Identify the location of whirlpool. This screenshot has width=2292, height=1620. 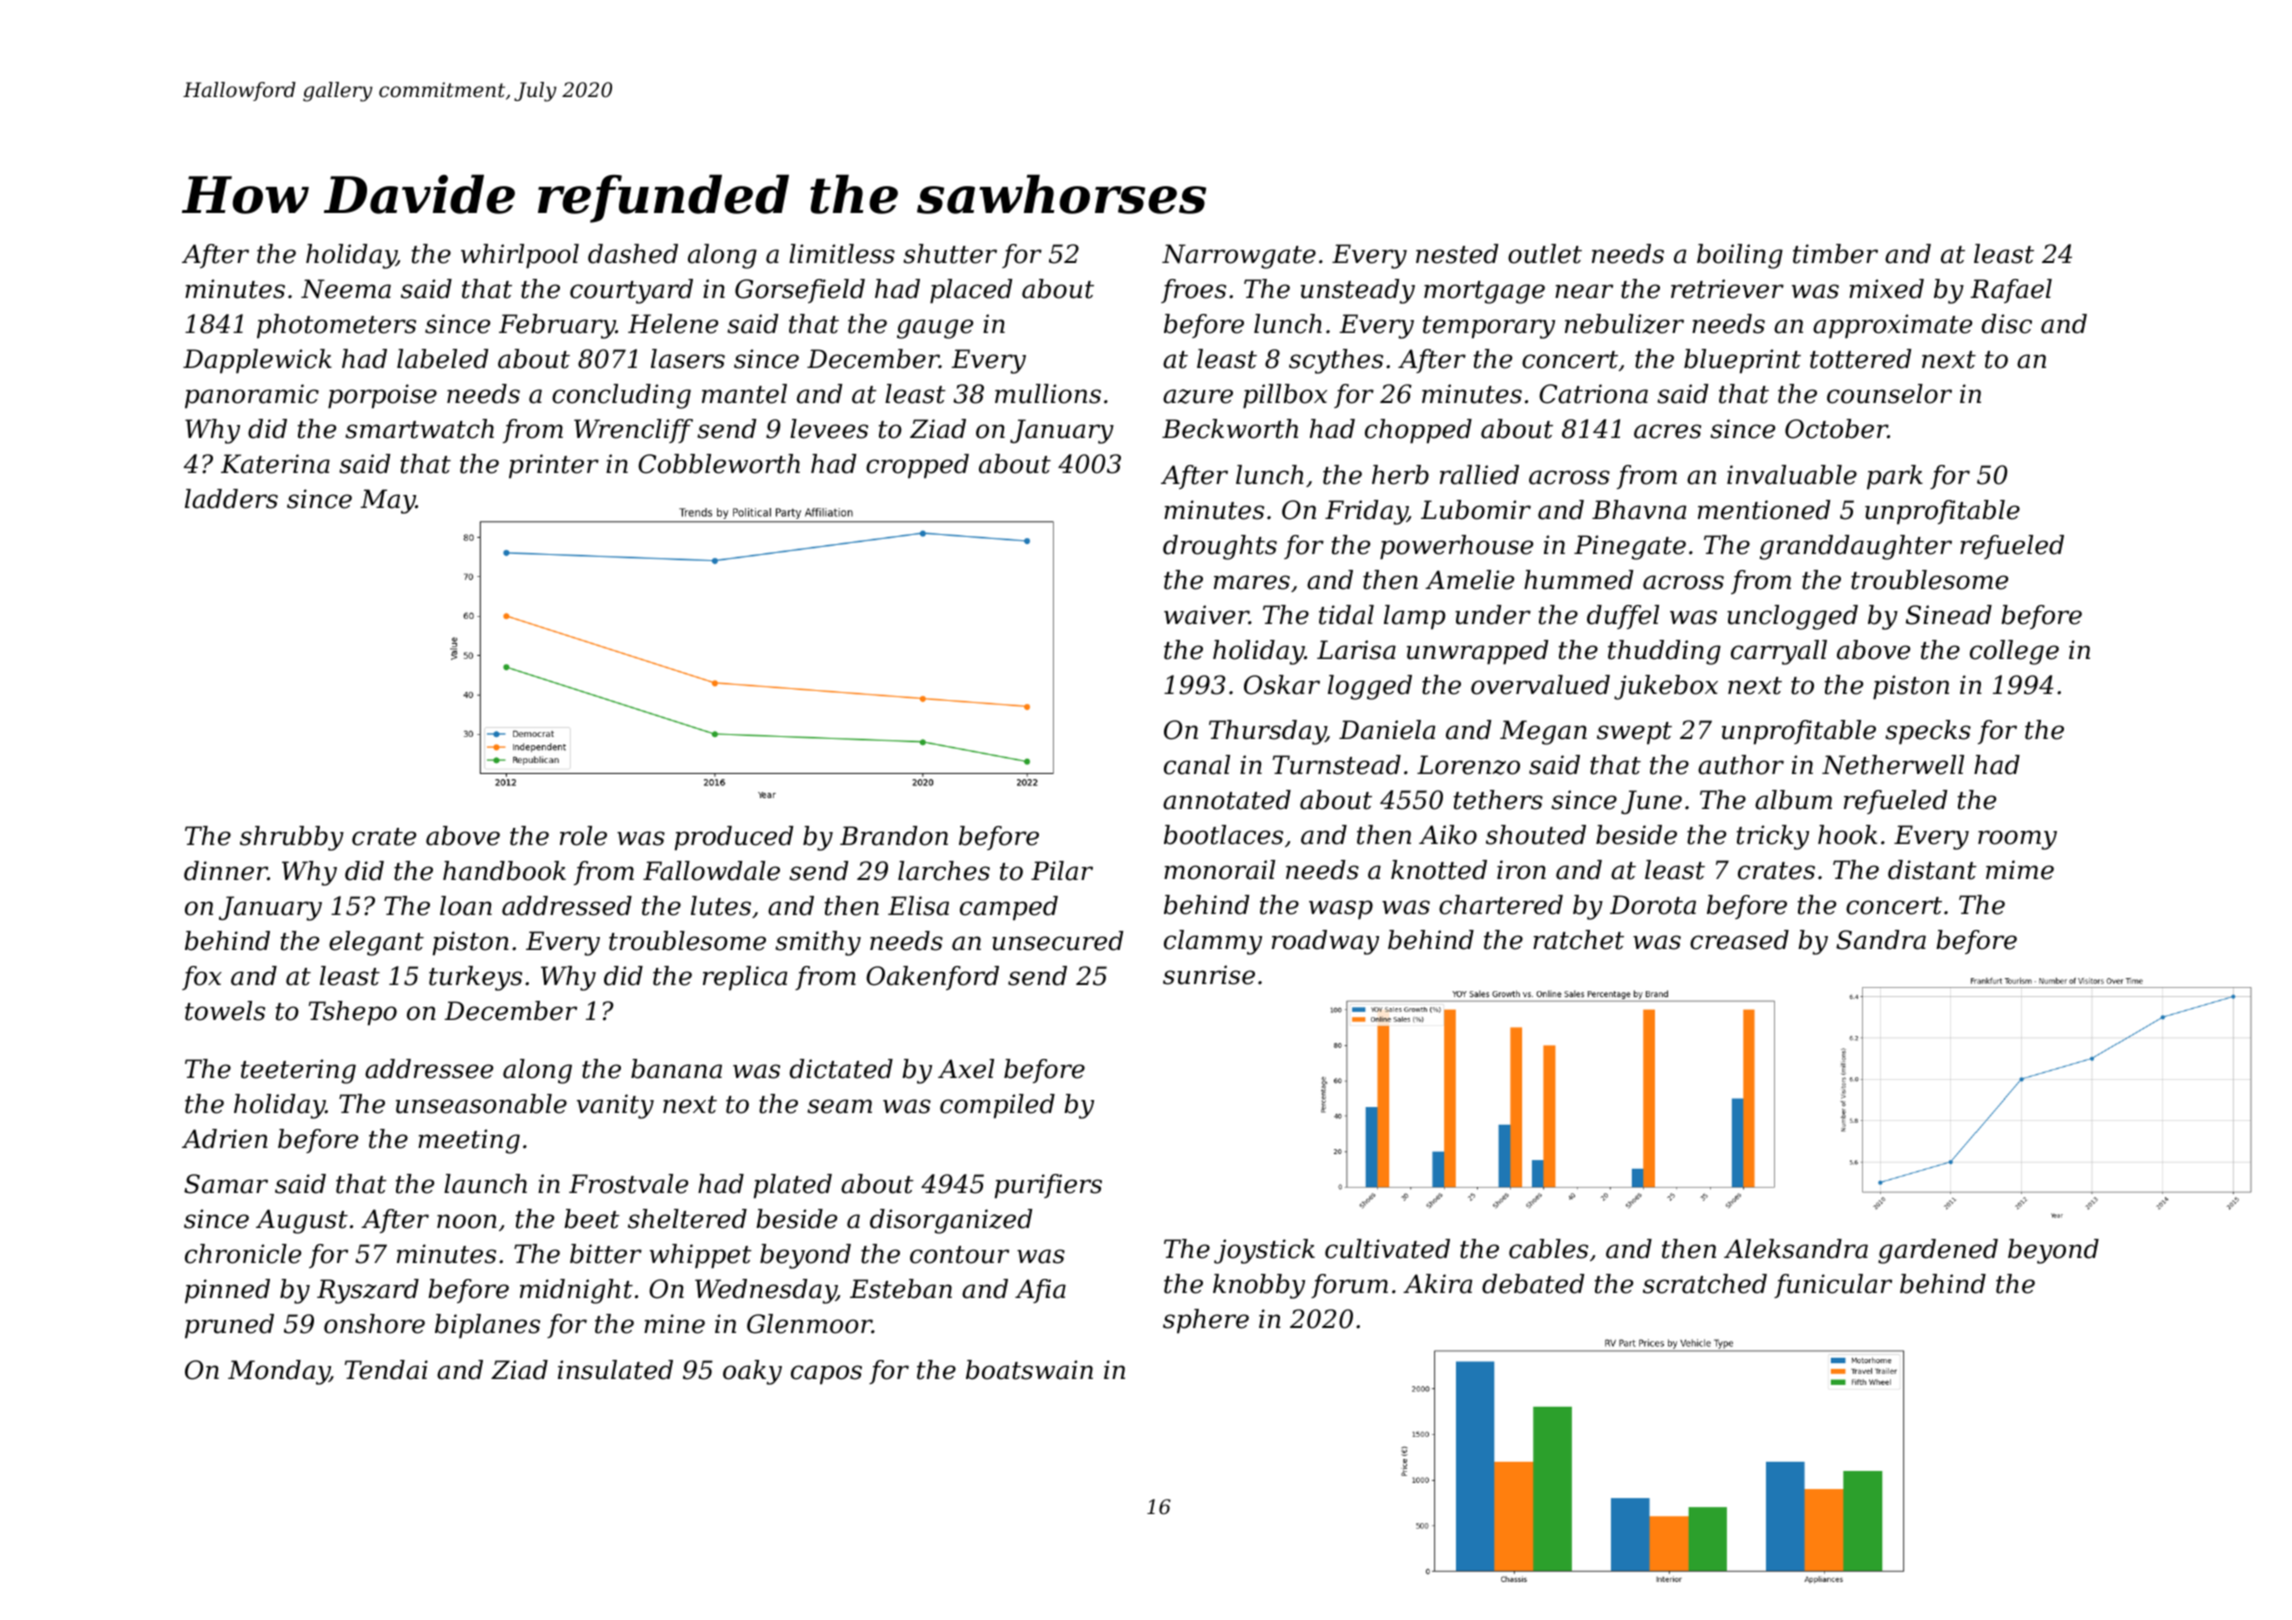
(520, 256).
